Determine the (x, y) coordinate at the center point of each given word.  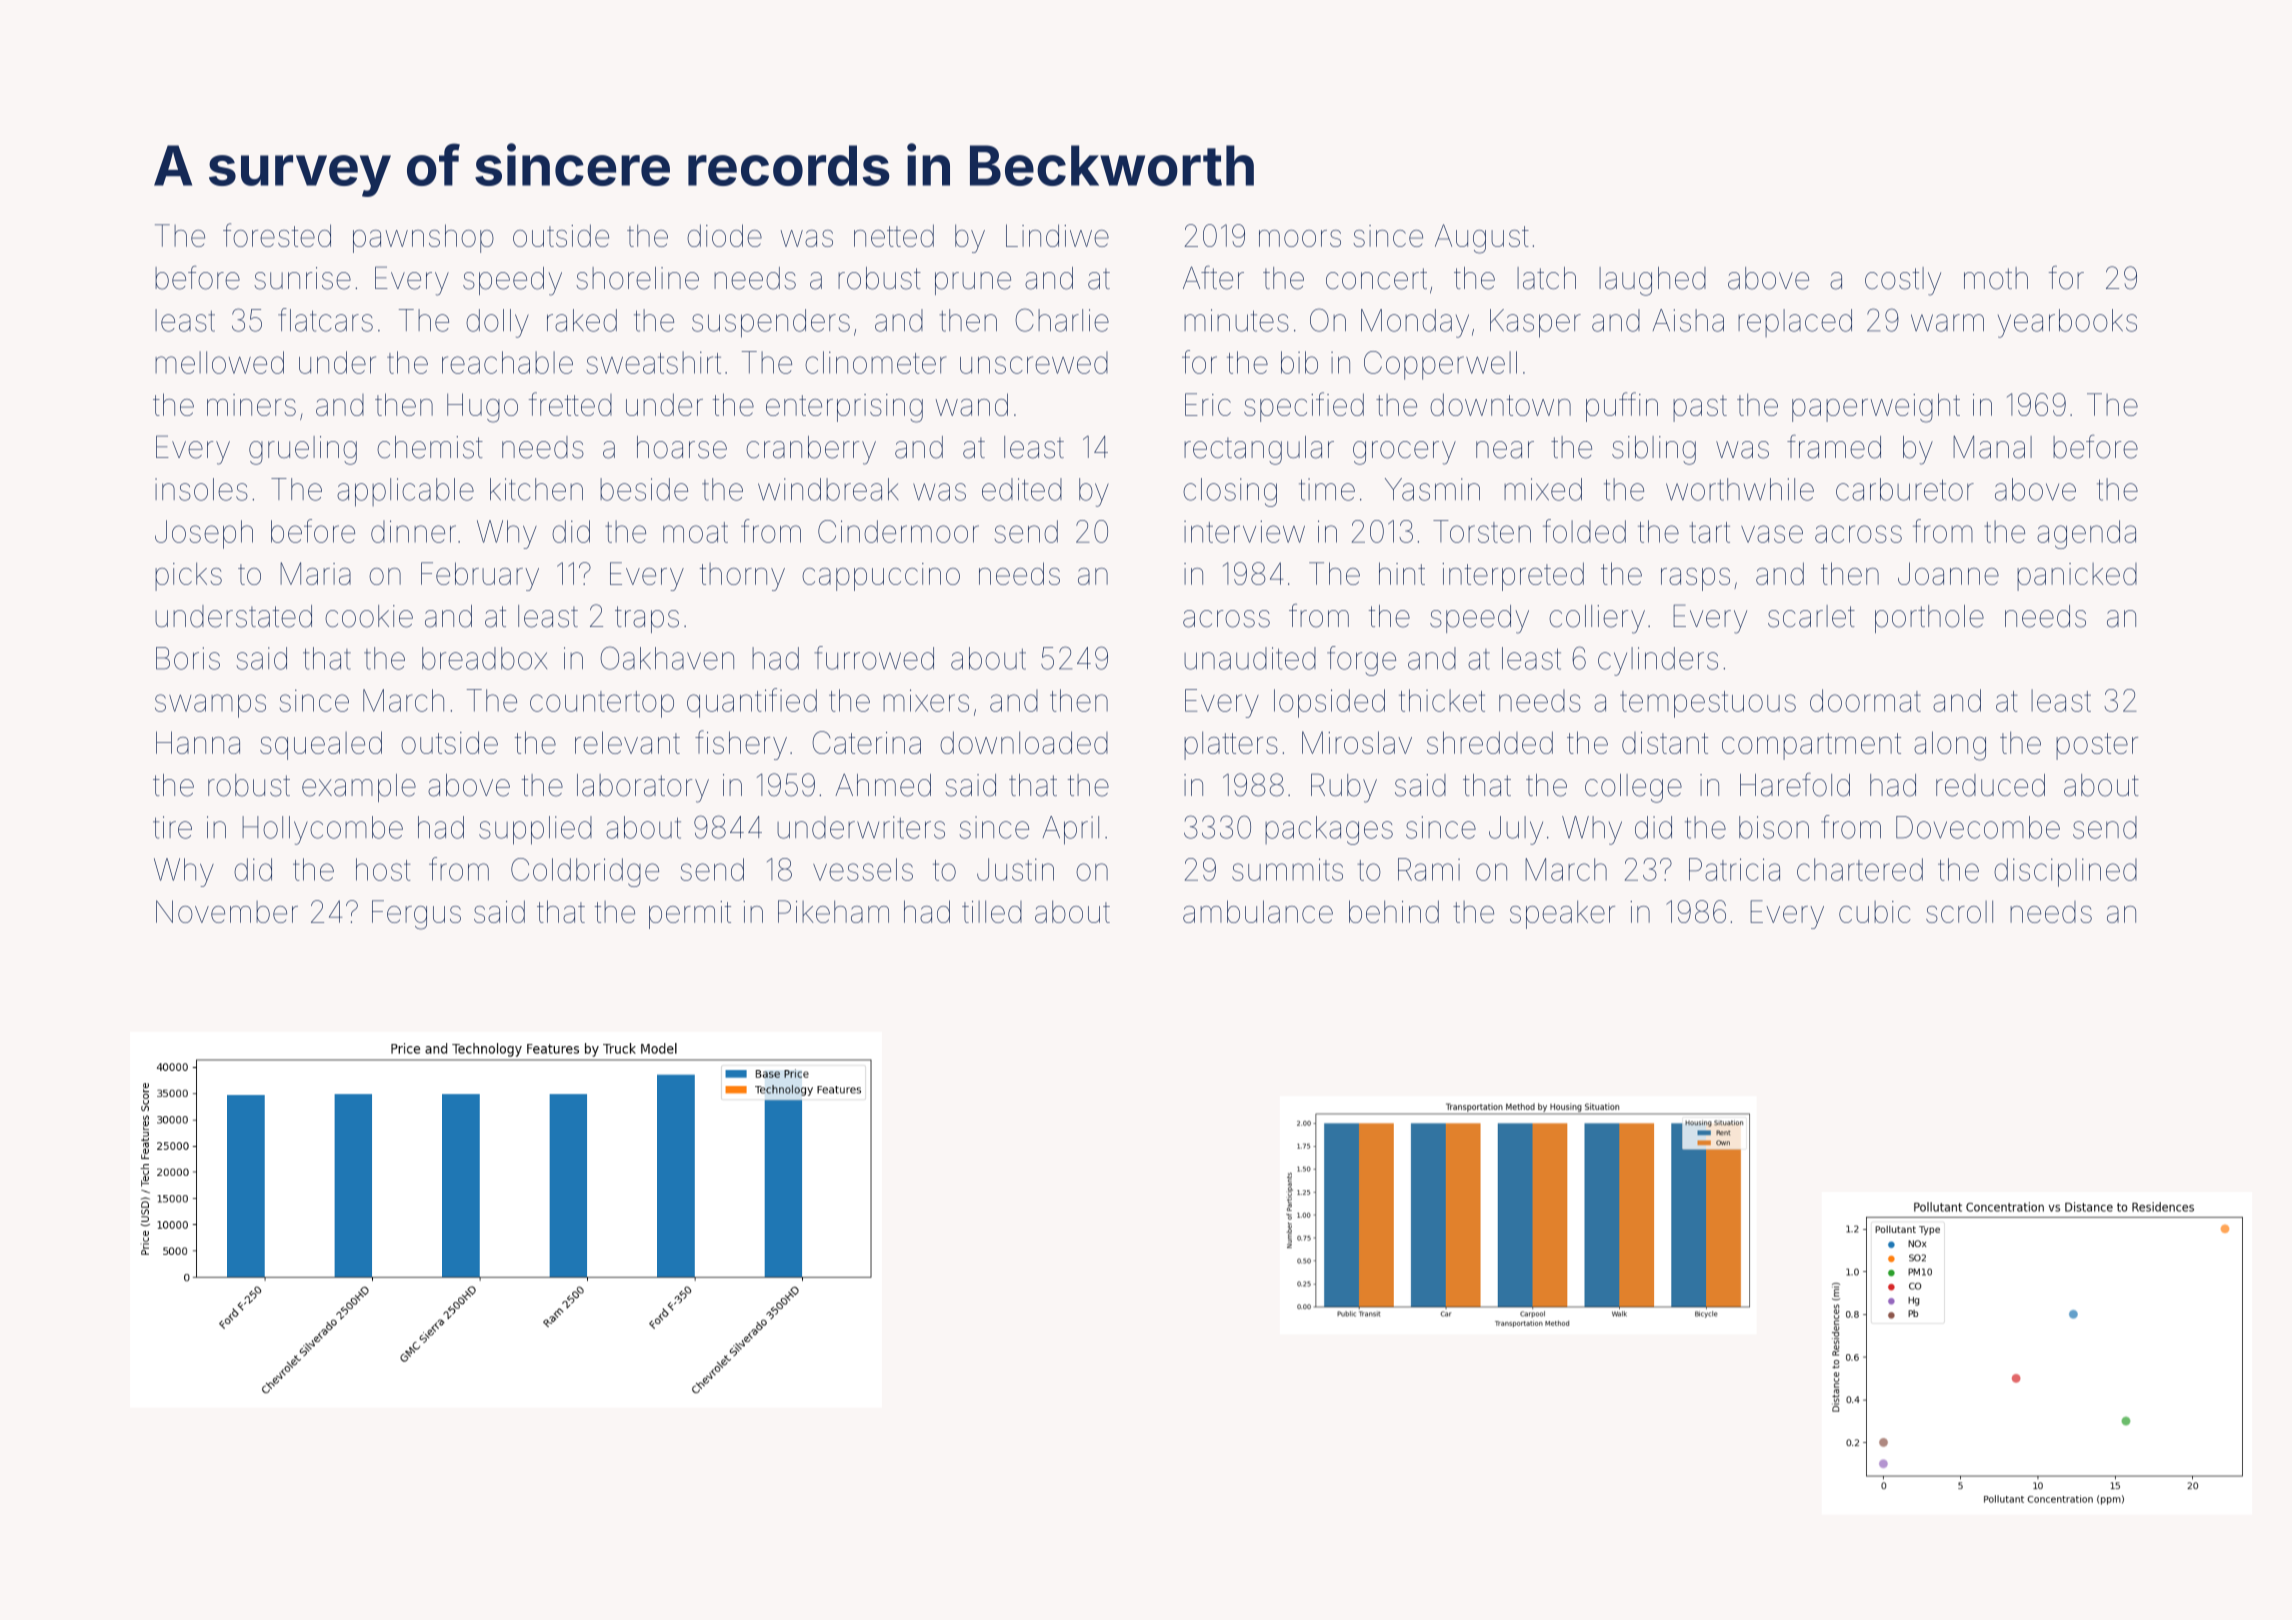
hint (1402, 573)
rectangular (1259, 450)
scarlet (1811, 616)
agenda (2086, 534)
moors (1300, 238)
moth (1996, 278)
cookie (369, 616)
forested (277, 235)
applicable (405, 492)
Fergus (416, 915)
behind (1394, 911)
